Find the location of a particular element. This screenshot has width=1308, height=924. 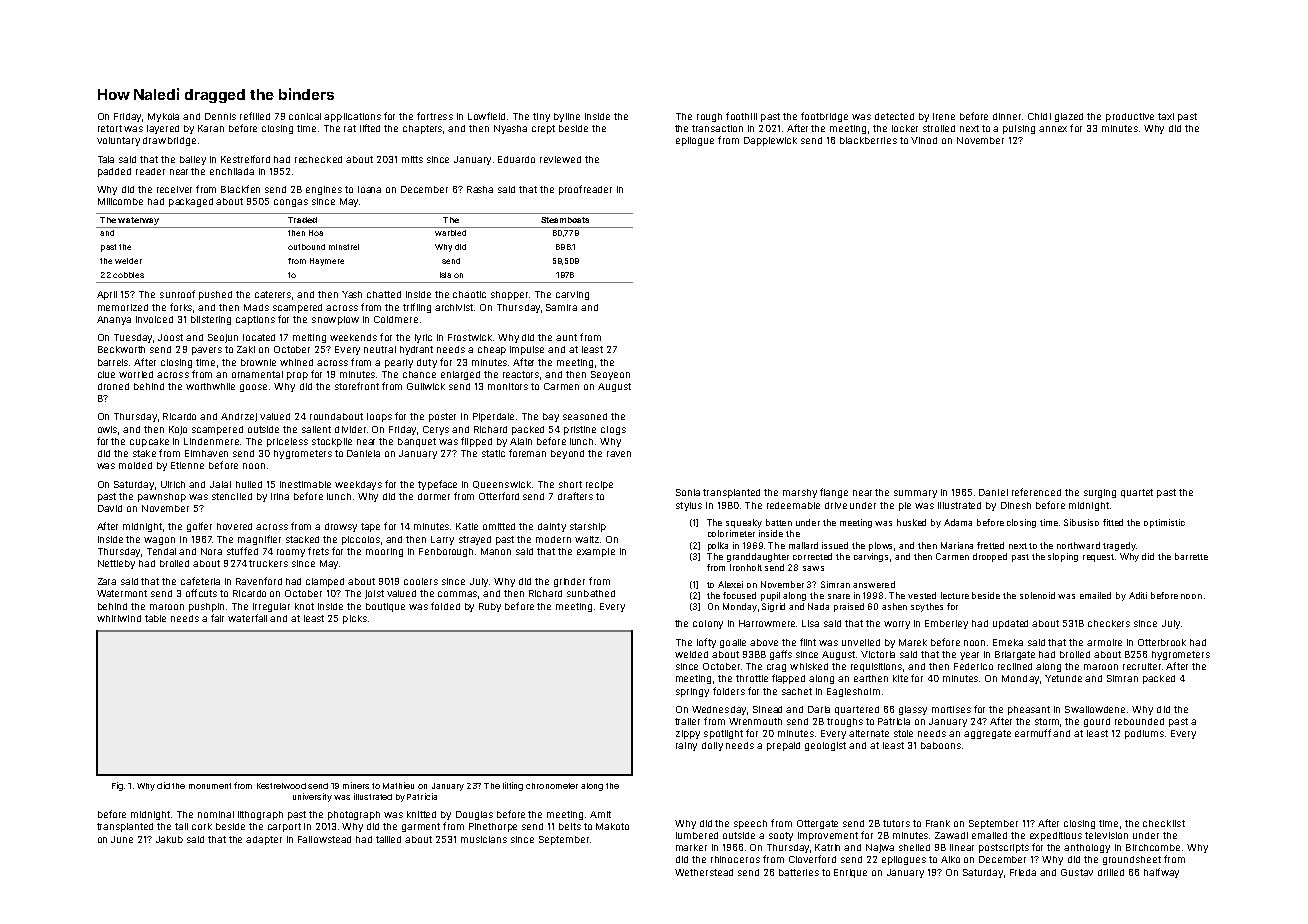

Tala is located at coordinates (106, 159).
